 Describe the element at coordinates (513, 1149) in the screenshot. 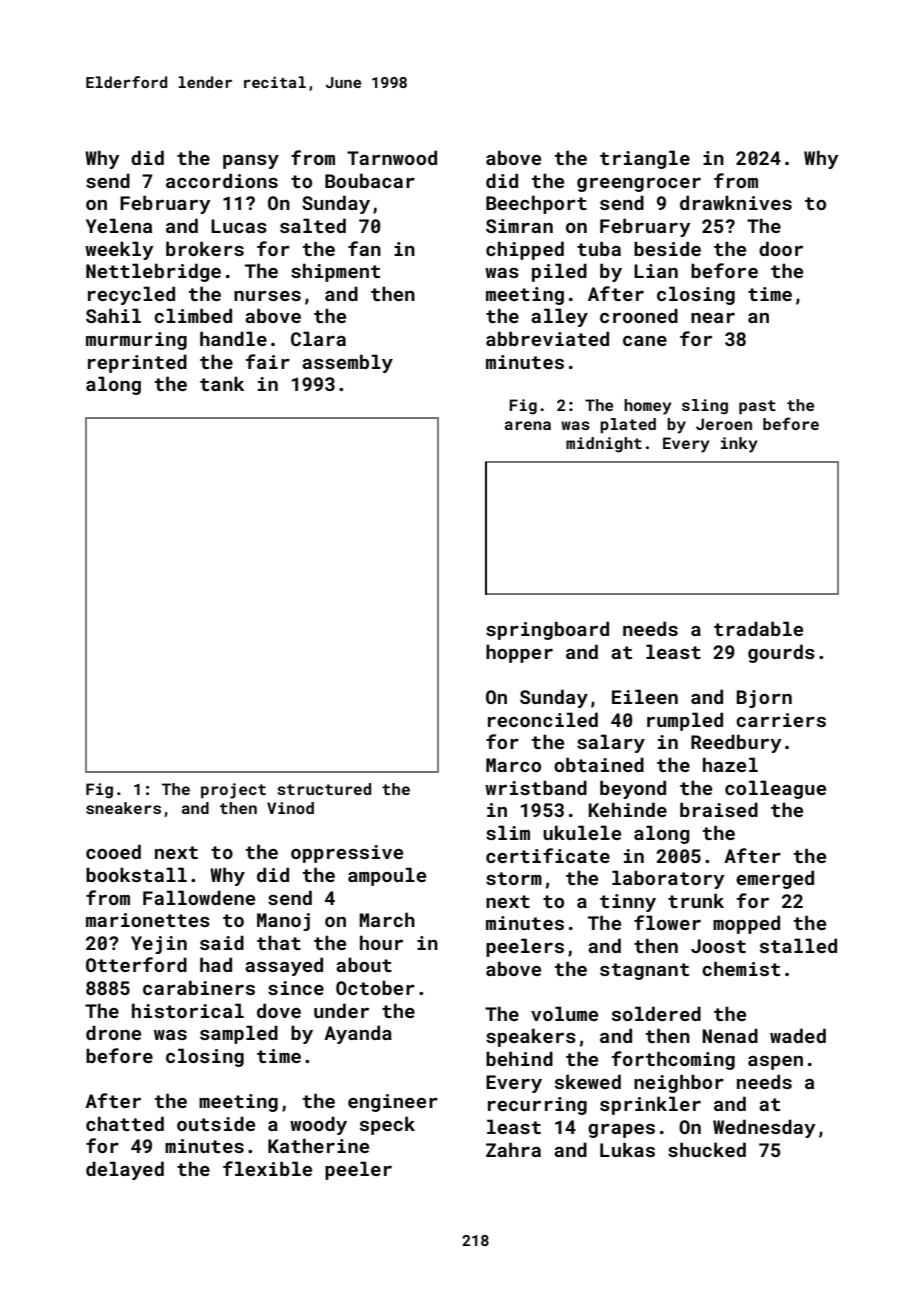

I see `Zahra` at that location.
